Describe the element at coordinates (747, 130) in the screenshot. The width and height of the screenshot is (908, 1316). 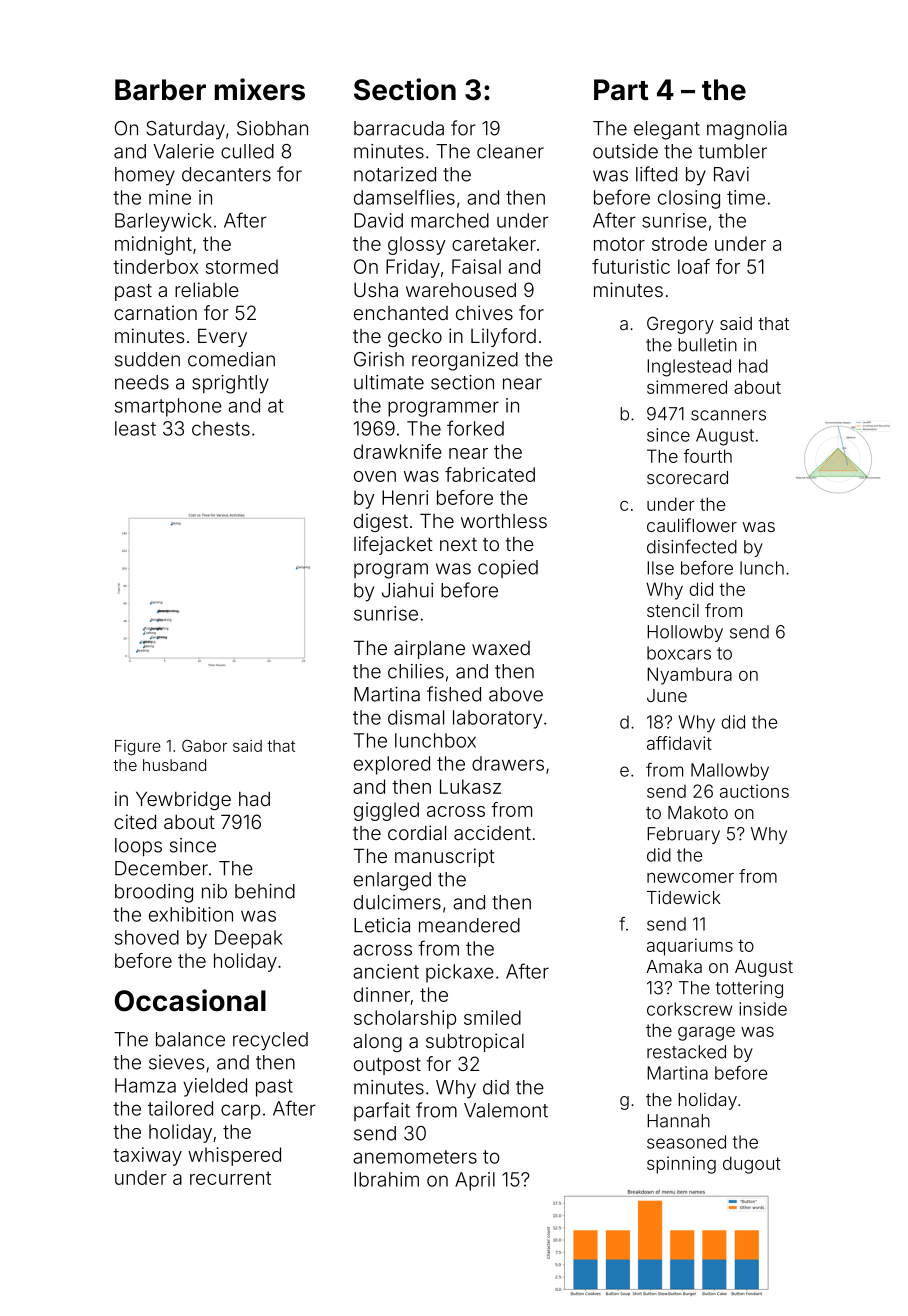
I see `magnolia` at that location.
